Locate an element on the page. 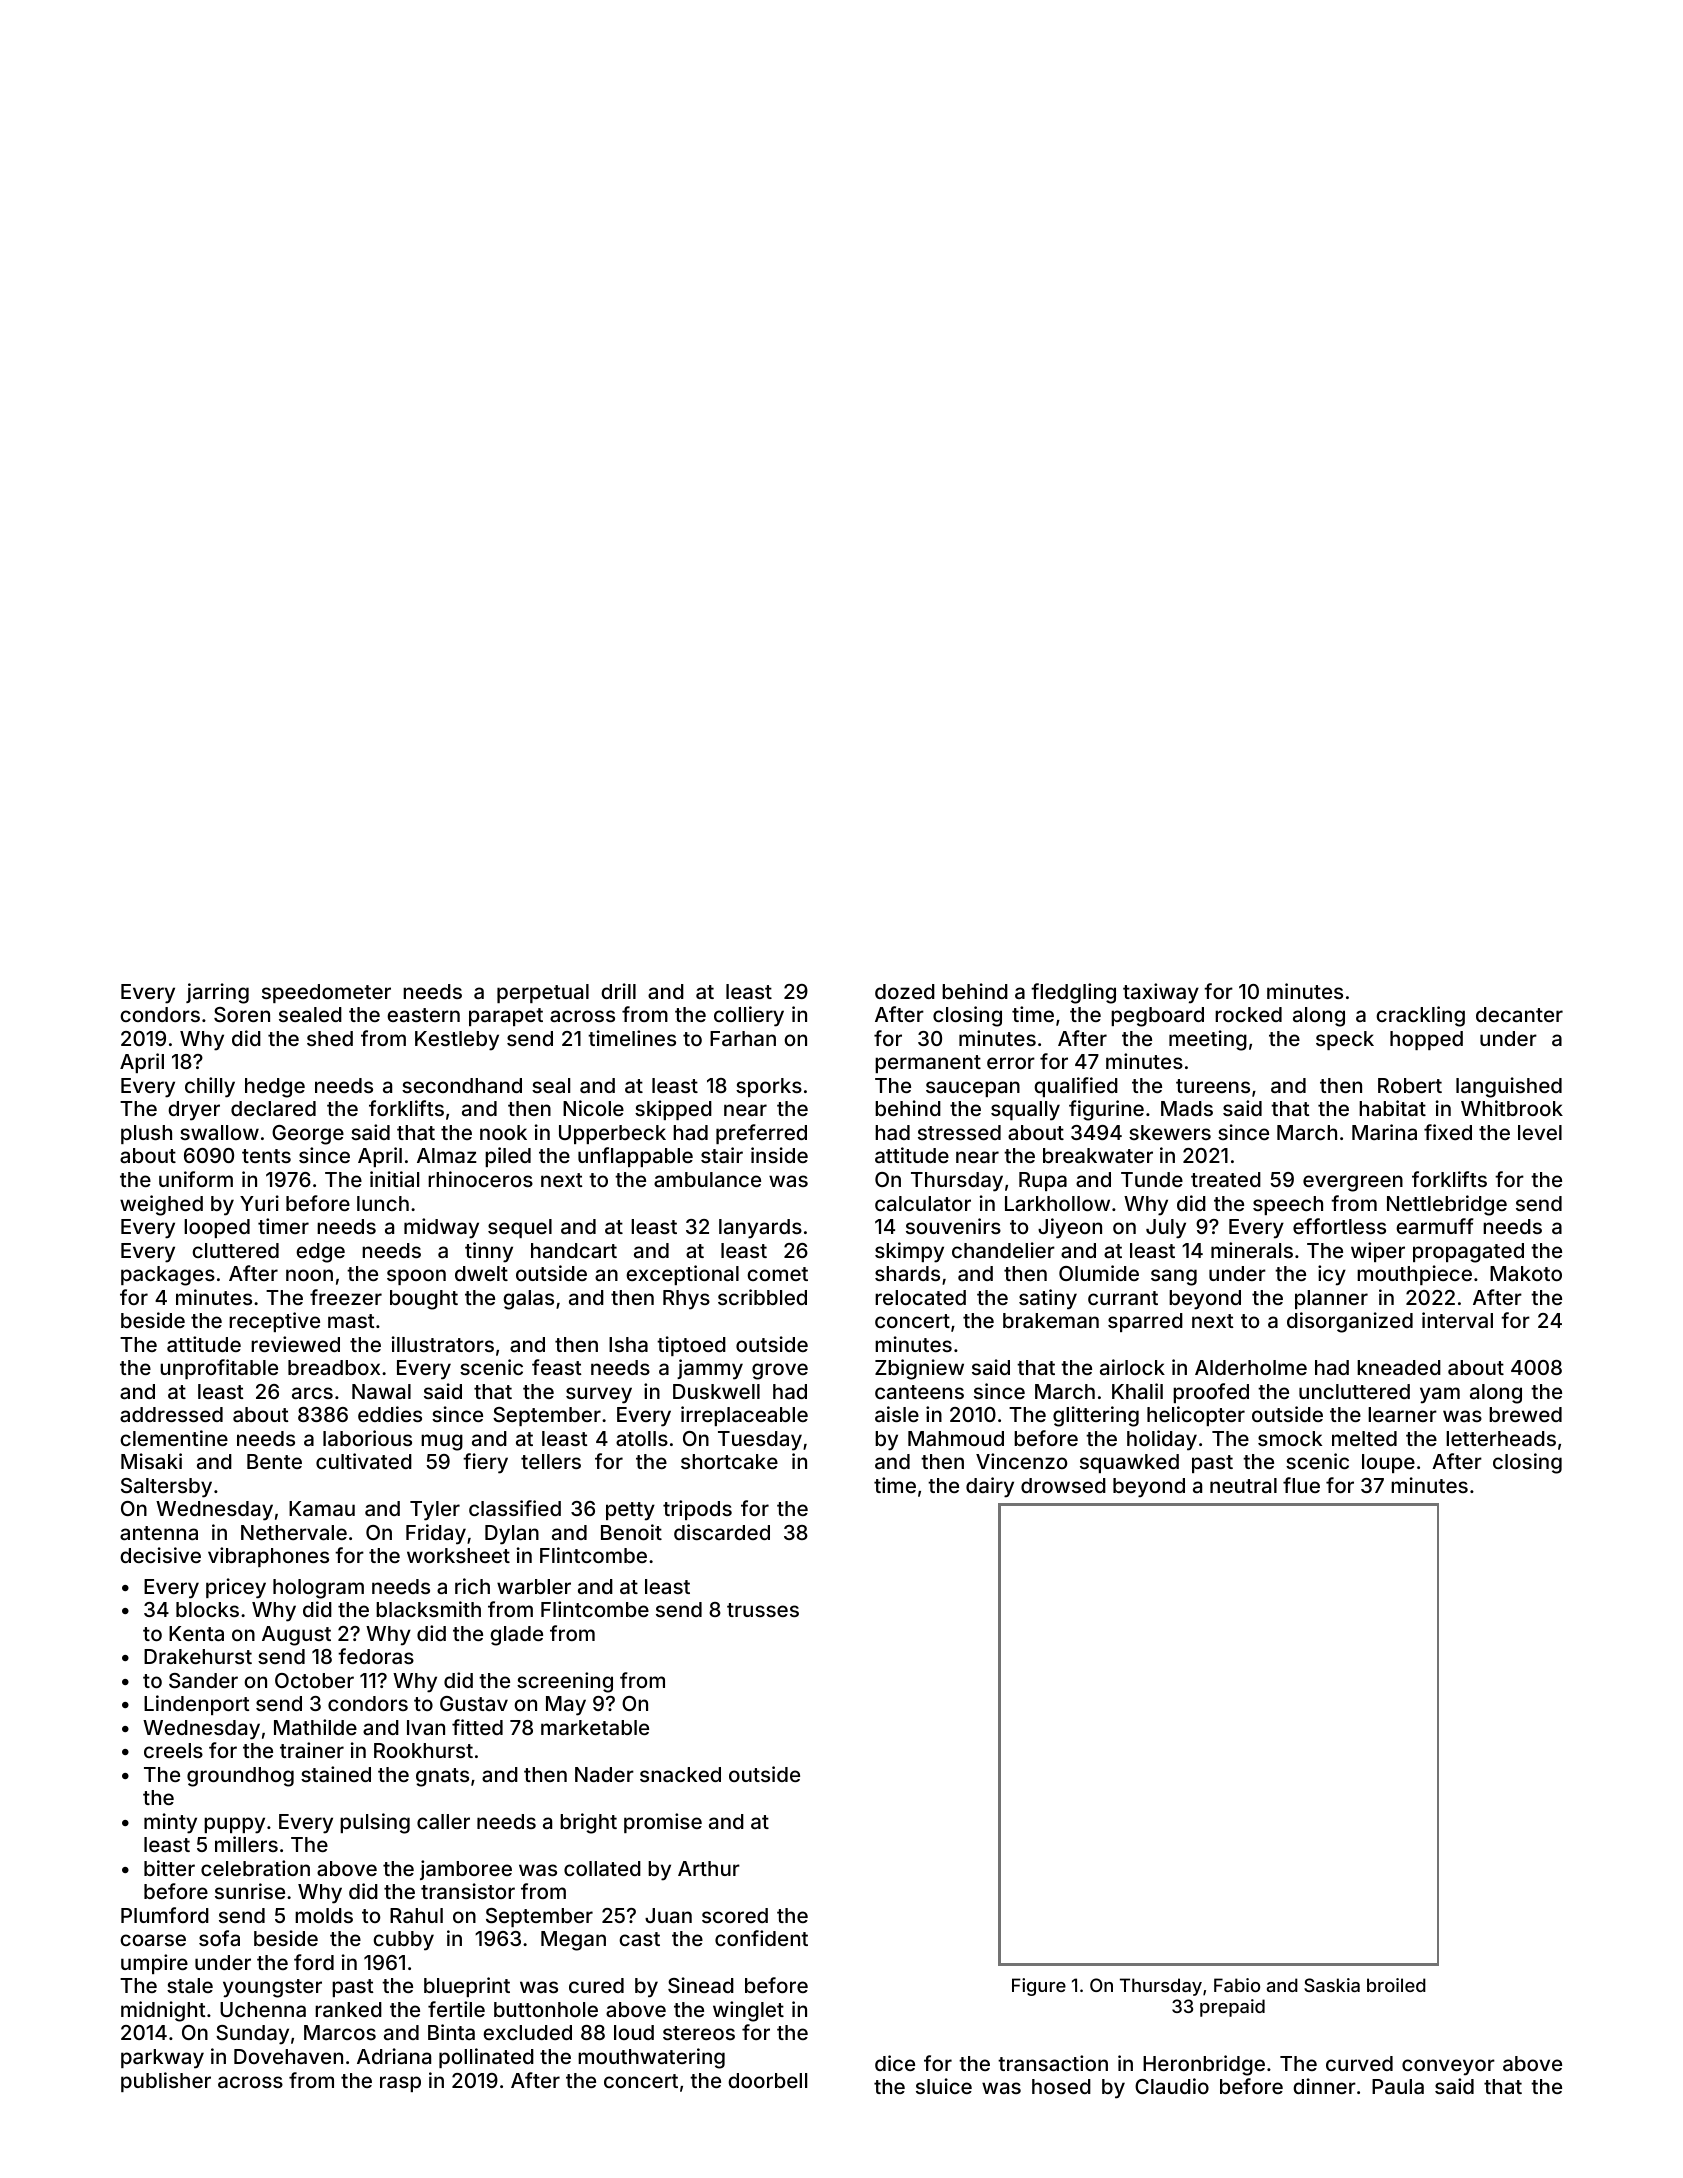 The width and height of the page is (1683, 2178). neutral is located at coordinates (1243, 1485).
